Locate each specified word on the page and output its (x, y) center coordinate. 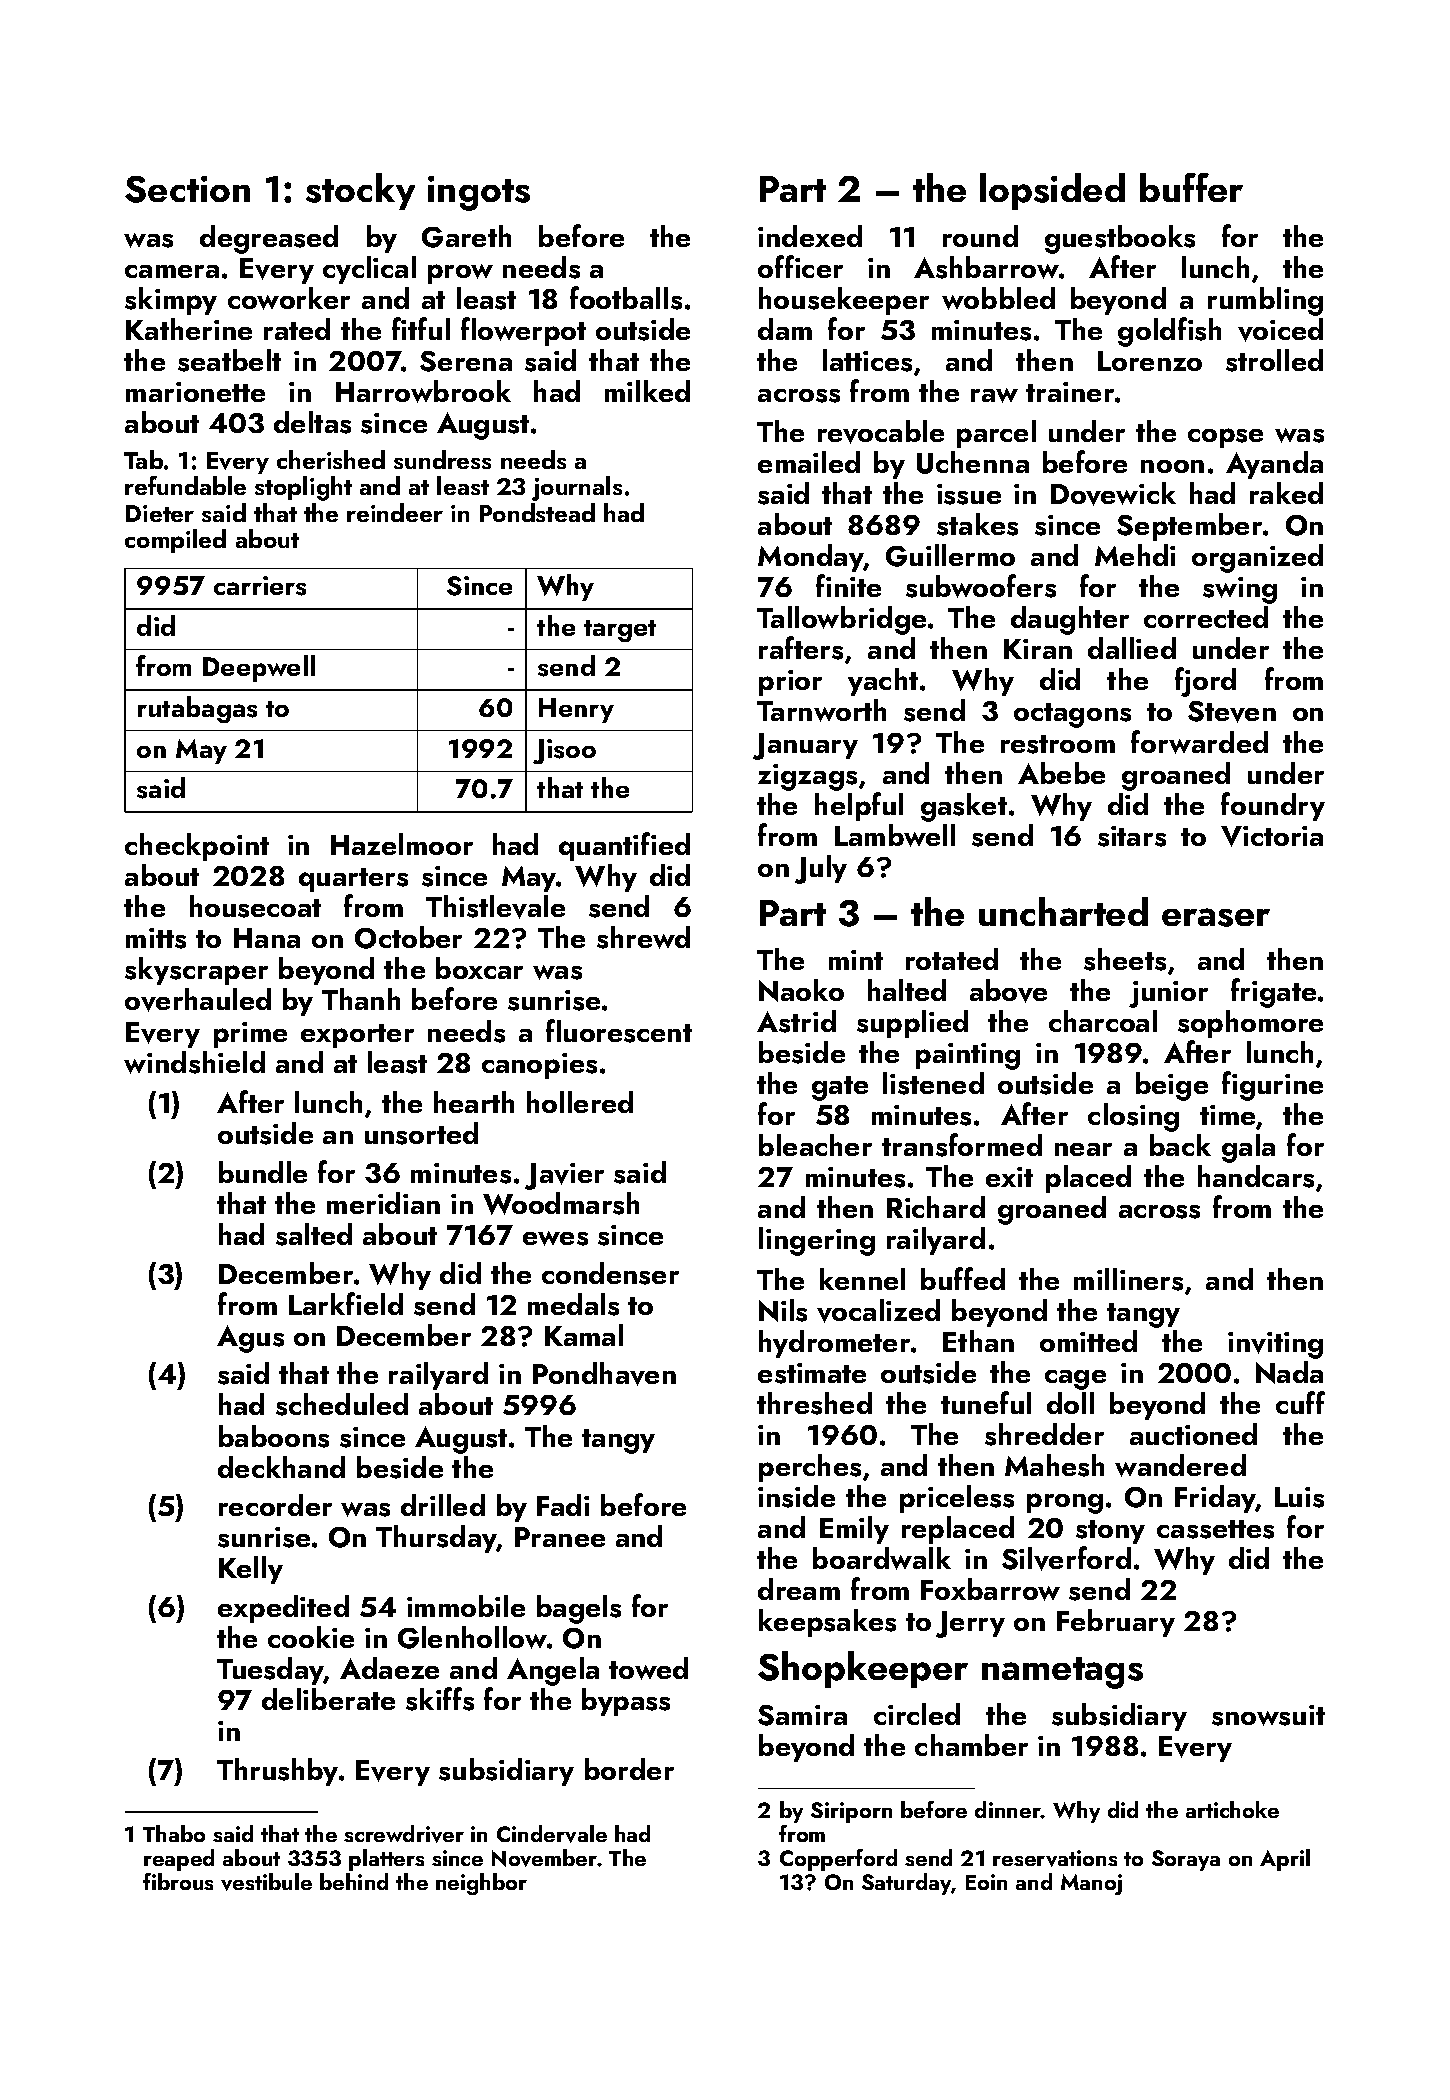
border (629, 1769)
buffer (1191, 187)
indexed (810, 236)
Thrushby (277, 1772)
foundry (1273, 806)
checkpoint (197, 847)
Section (187, 189)
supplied (912, 1024)
